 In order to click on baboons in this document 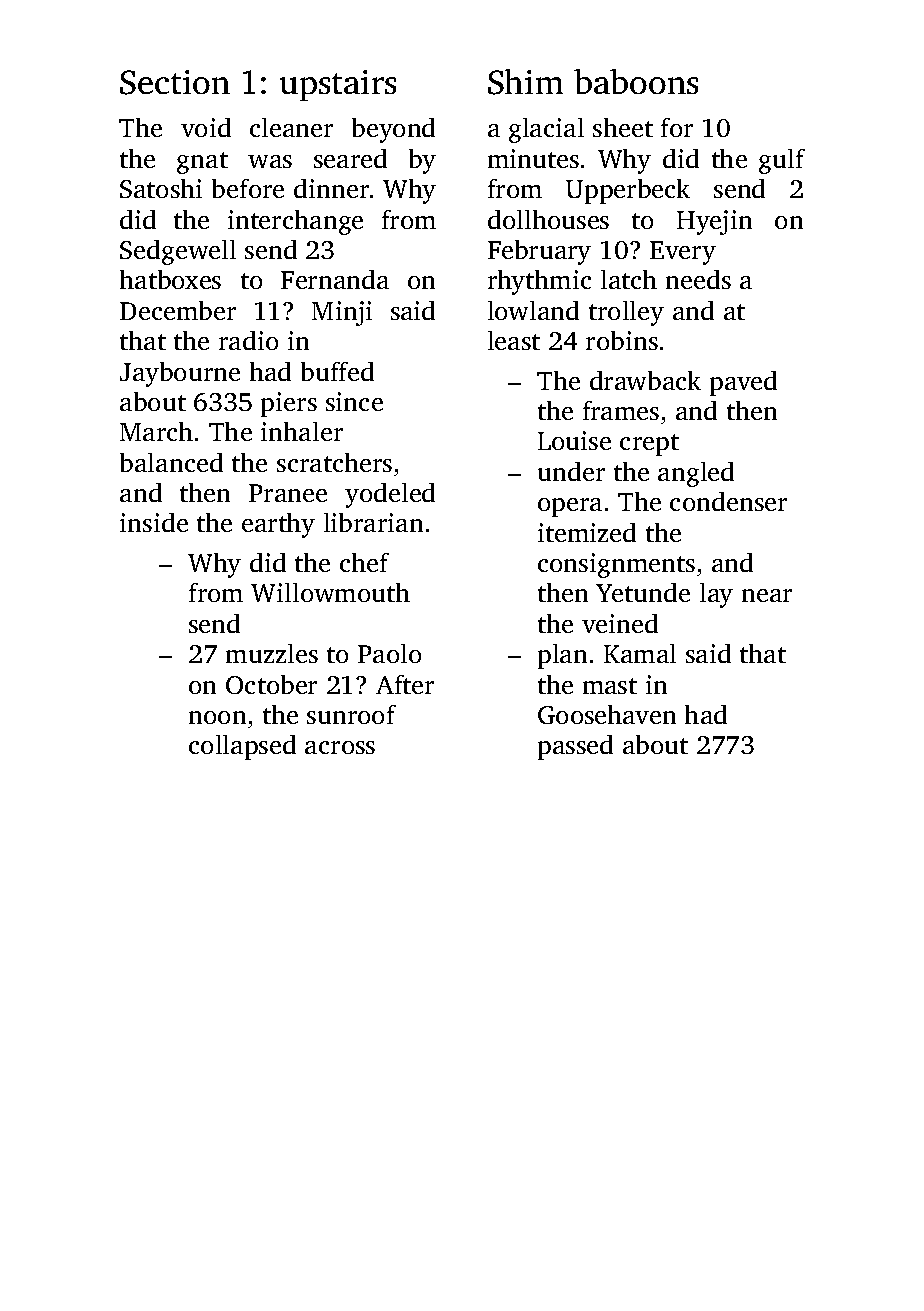, I will do `click(636, 81)`.
